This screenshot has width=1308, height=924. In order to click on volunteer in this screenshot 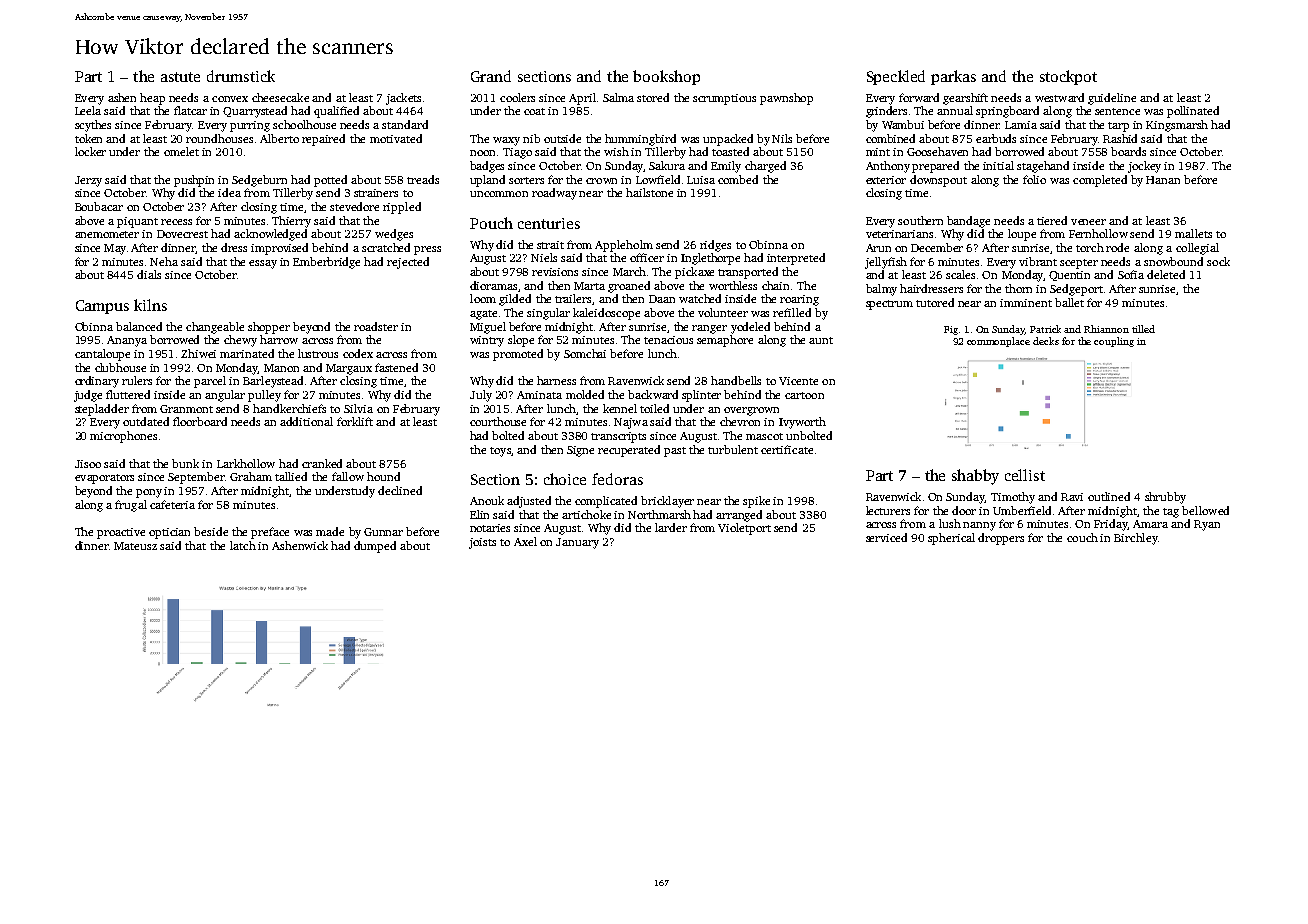, I will do `click(723, 312)`.
